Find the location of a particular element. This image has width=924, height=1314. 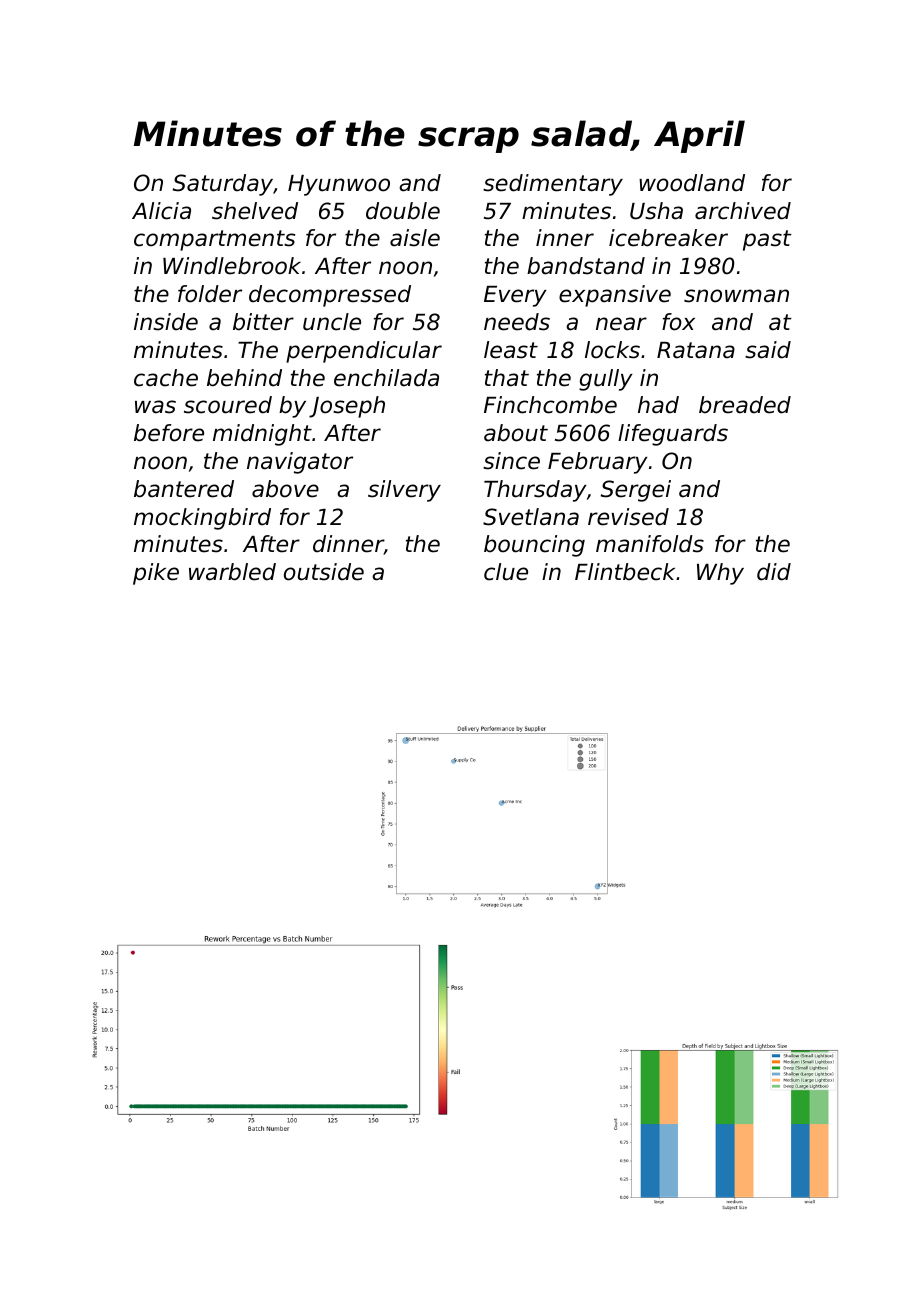

folder is located at coordinates (210, 294).
